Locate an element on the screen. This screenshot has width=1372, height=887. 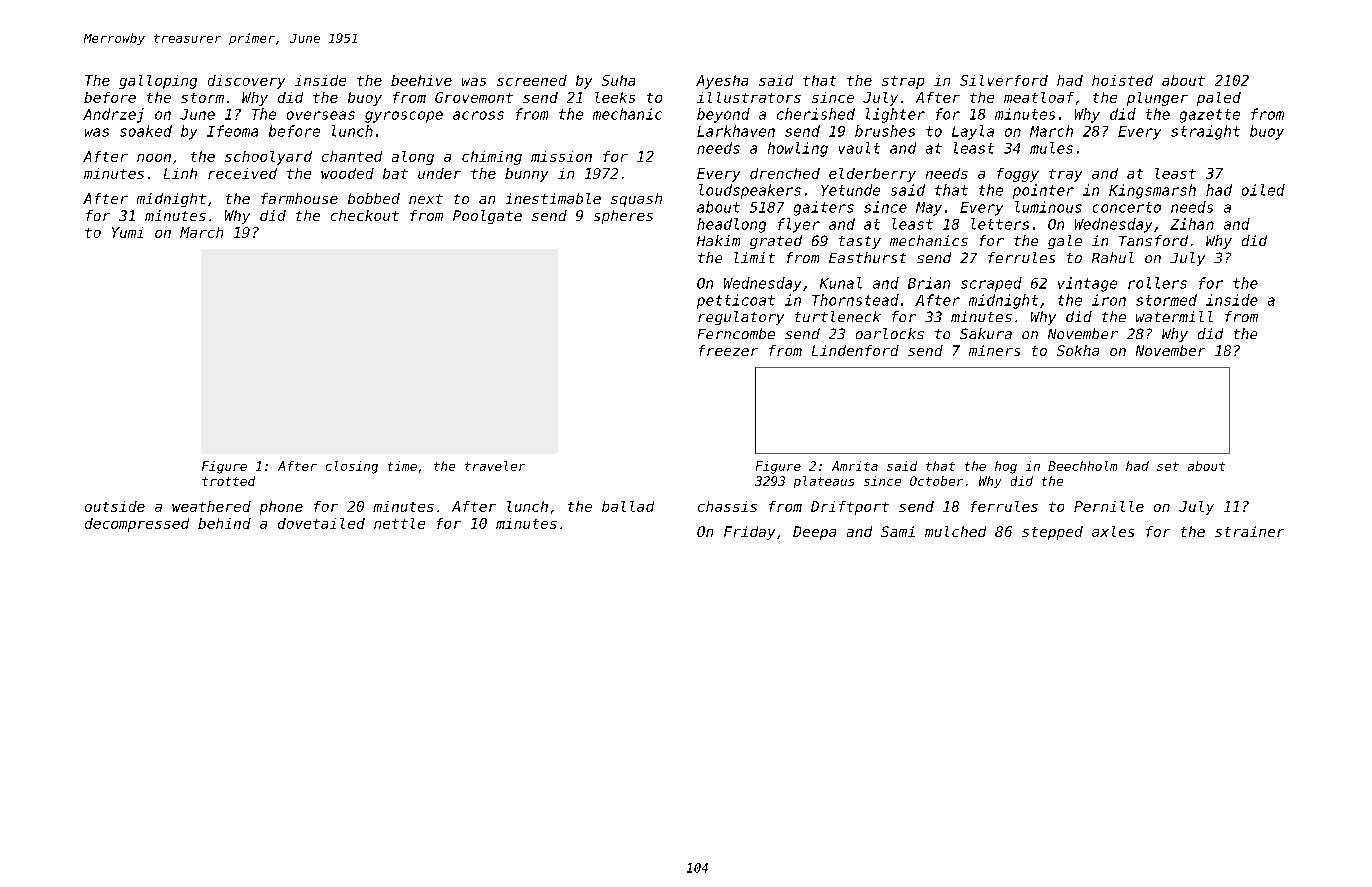
Easthurst is located at coordinates (867, 257).
